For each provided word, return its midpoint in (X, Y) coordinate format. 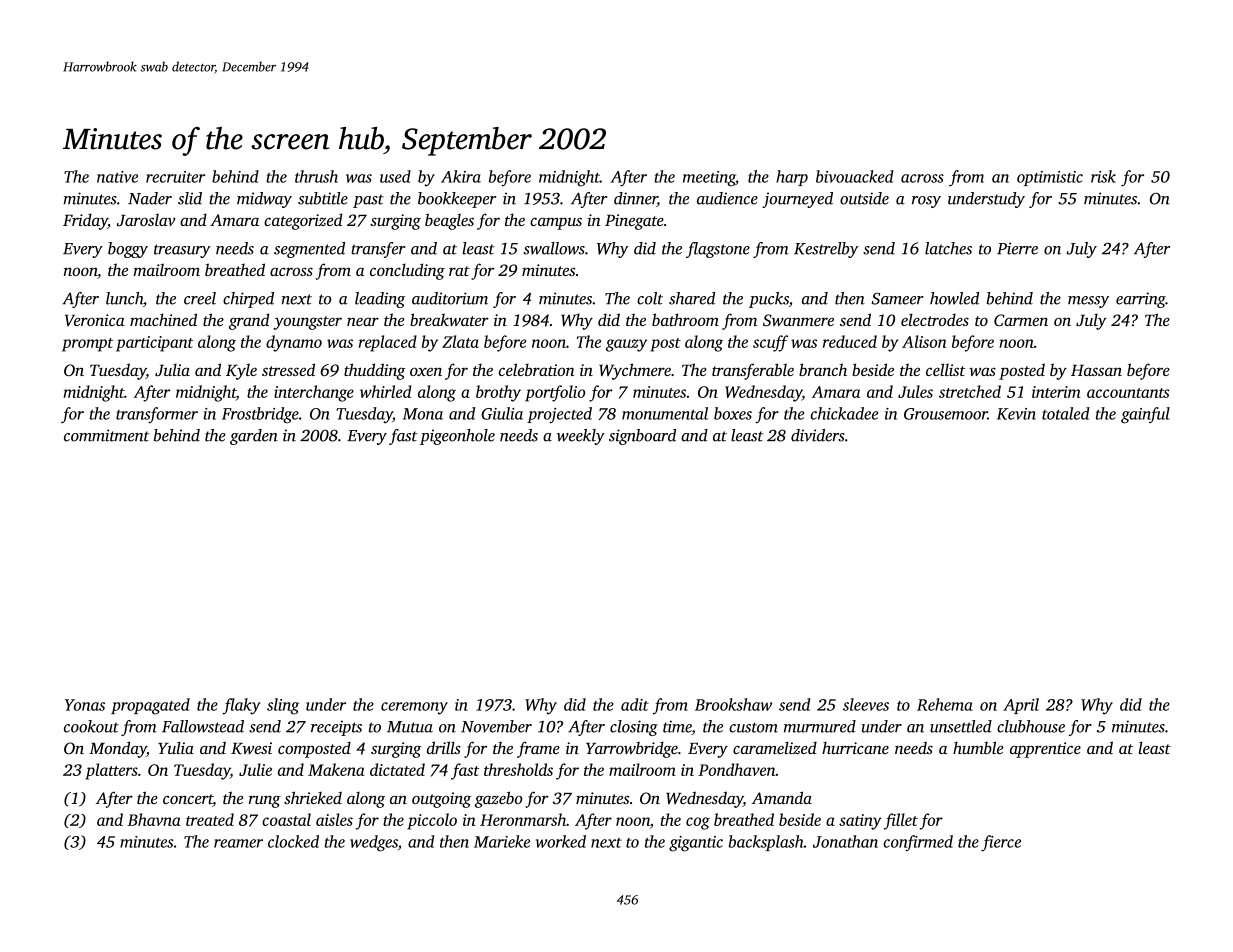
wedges (374, 843)
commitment (106, 435)
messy (1088, 302)
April (1021, 706)
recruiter (175, 177)
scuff (770, 343)
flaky (241, 706)
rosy (926, 202)
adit (635, 704)
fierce (1001, 843)
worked (561, 841)
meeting (709, 179)
